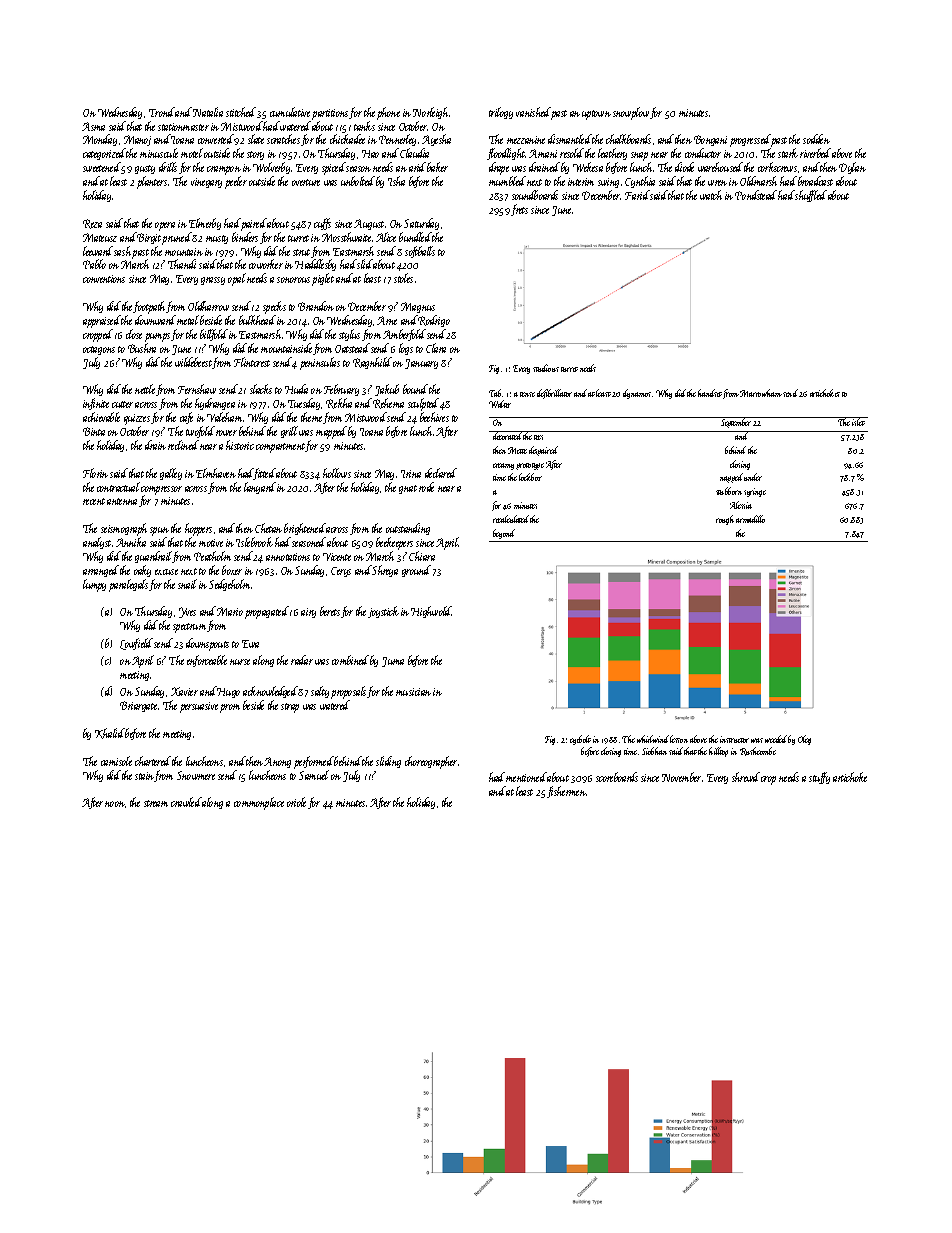 The height and width of the document is (1233, 952). I want to click on Brandon, so click(316, 306).
